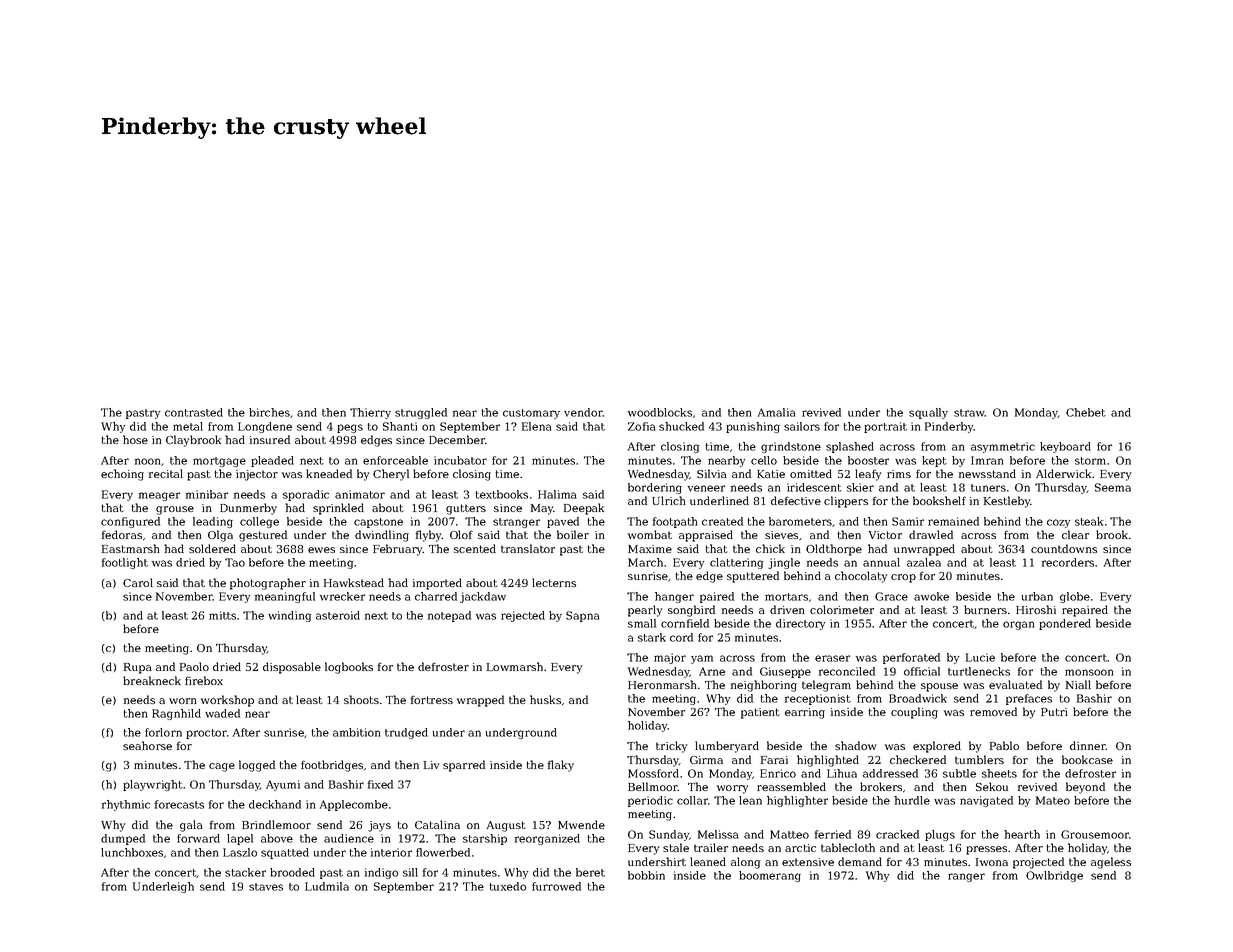 This image has height=952, width=1233. I want to click on beret, so click(590, 872).
